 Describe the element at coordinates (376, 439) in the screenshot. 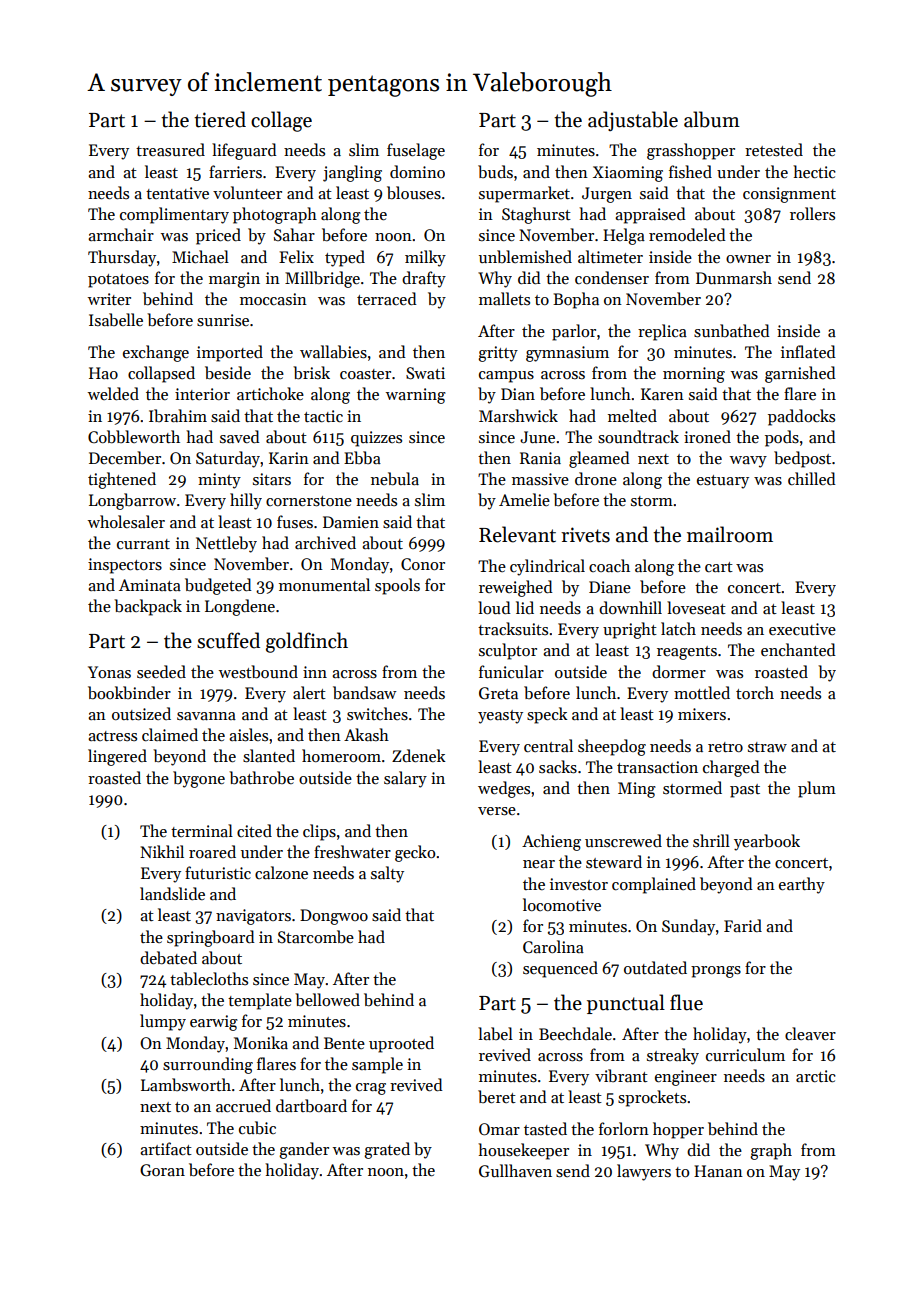

I see `quizzes` at that location.
